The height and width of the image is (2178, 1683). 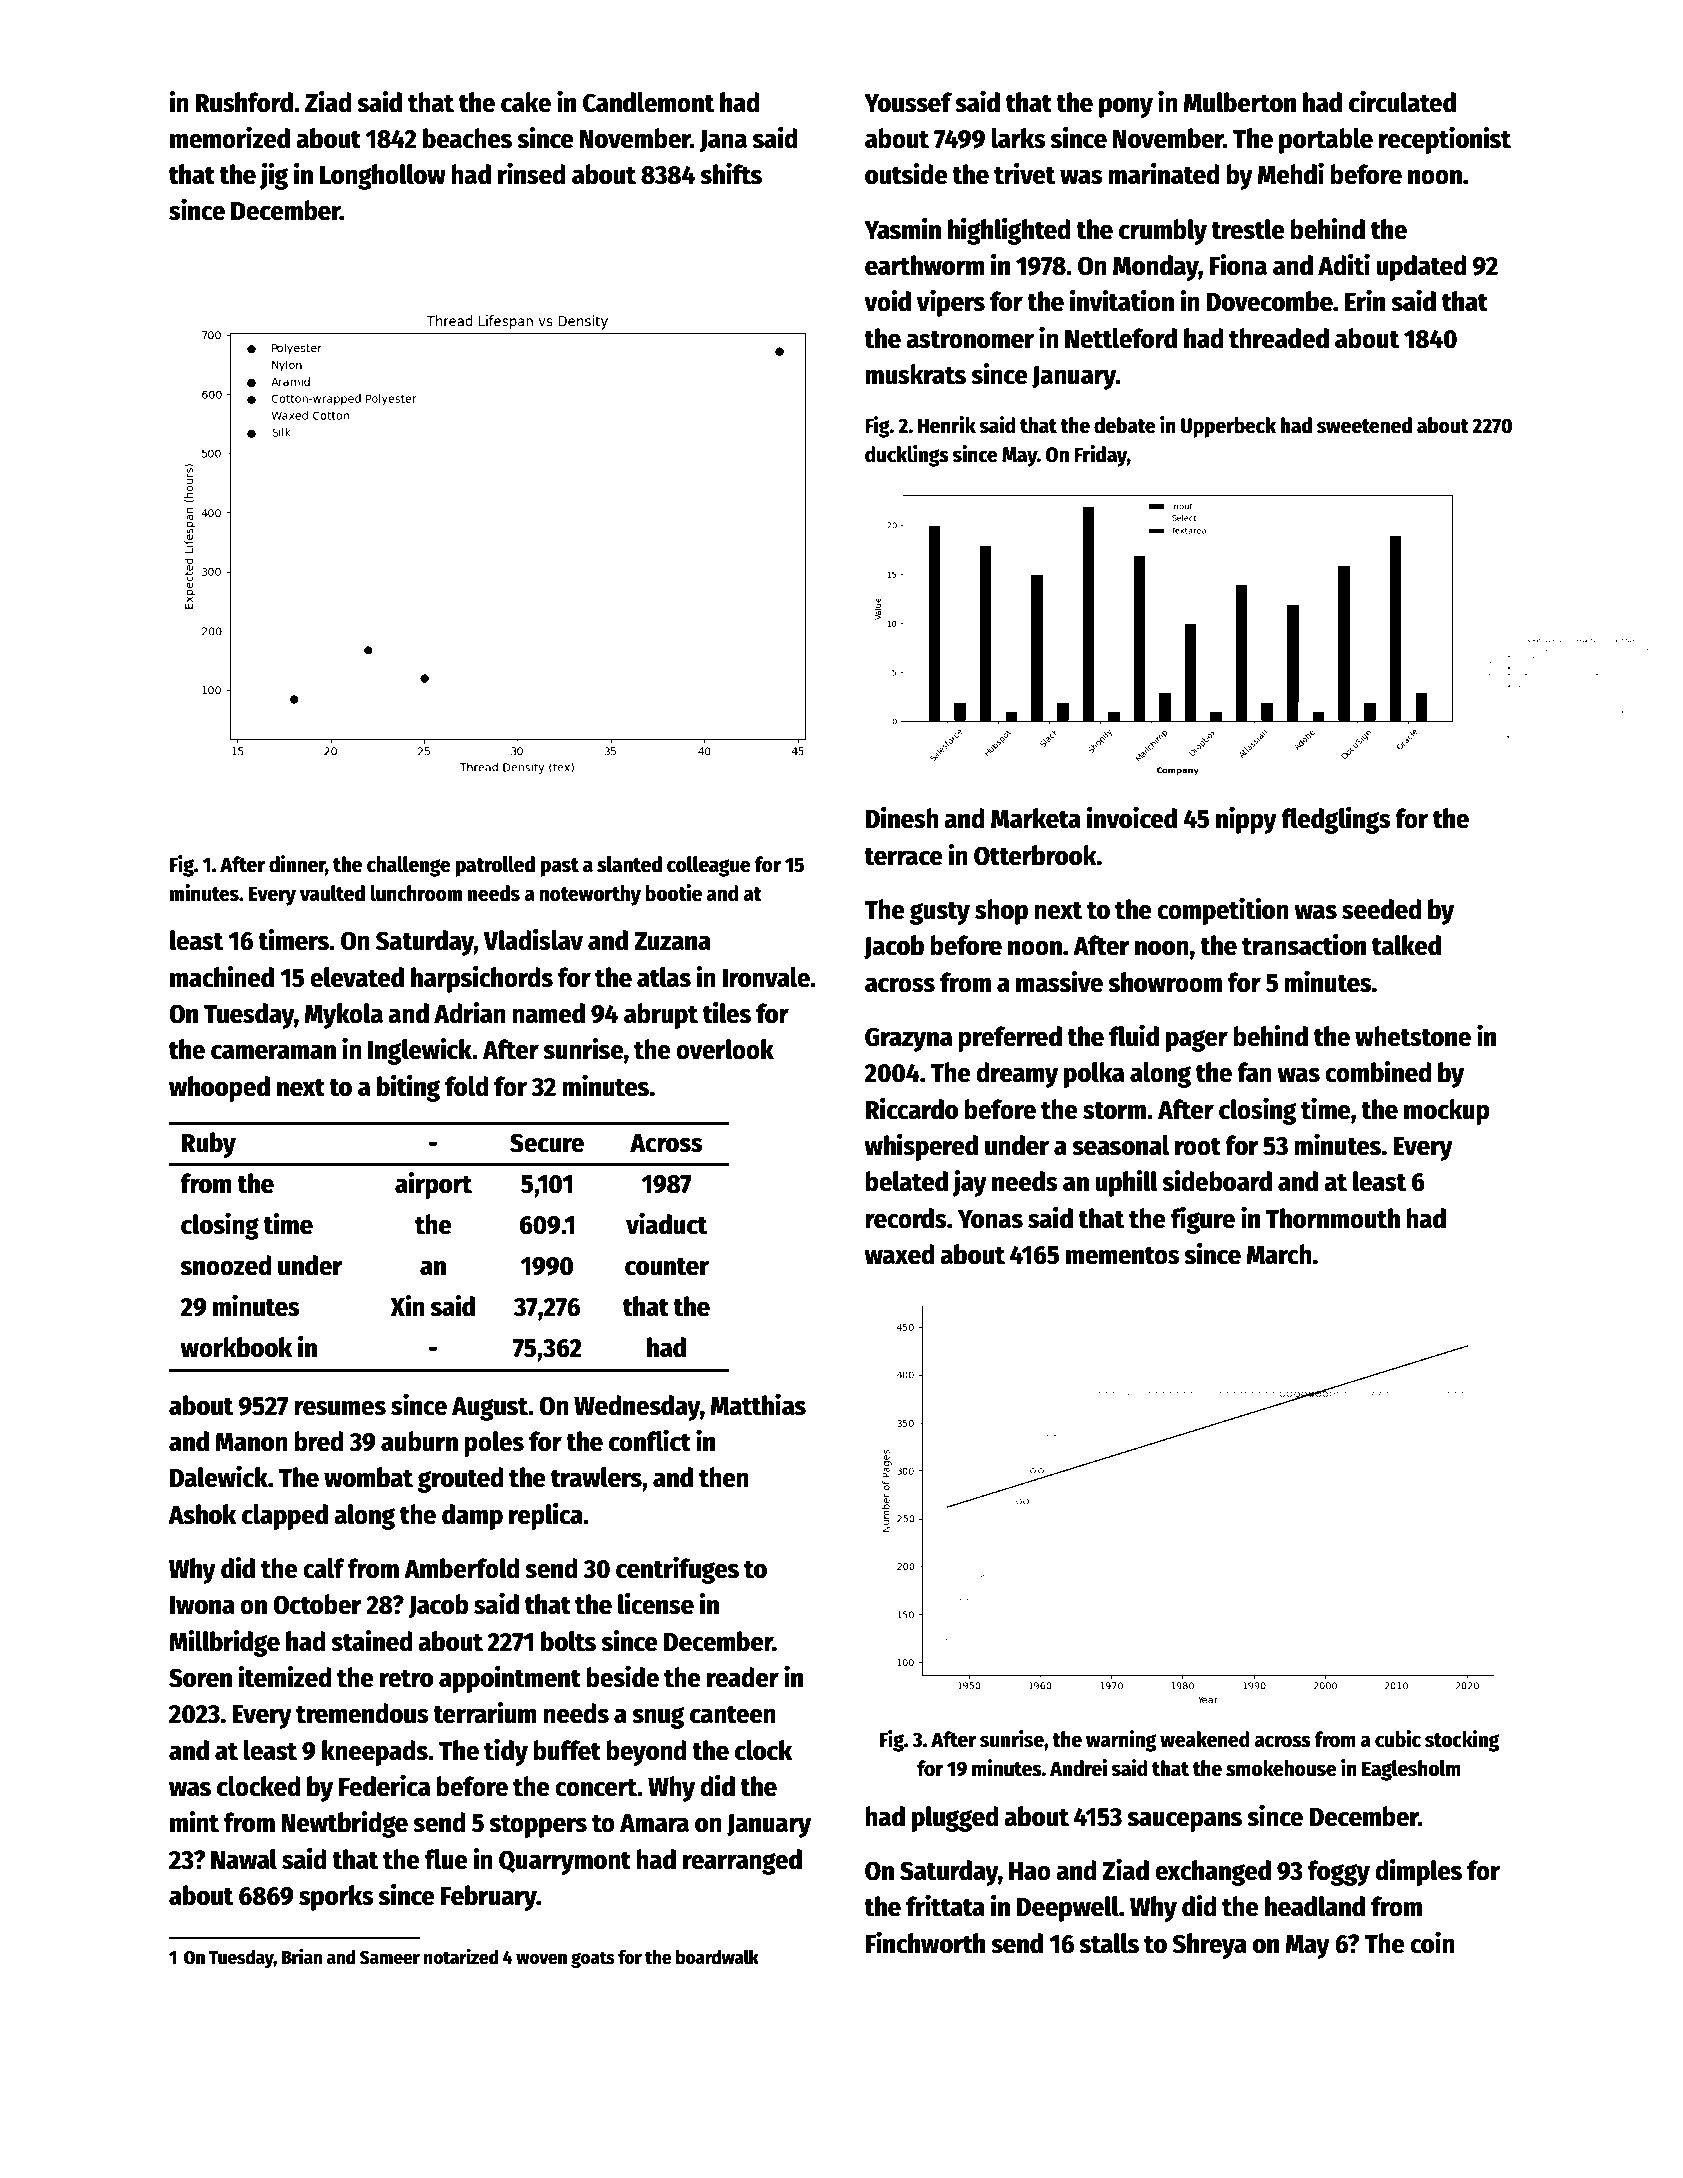 I want to click on Rushford, so click(x=244, y=102).
